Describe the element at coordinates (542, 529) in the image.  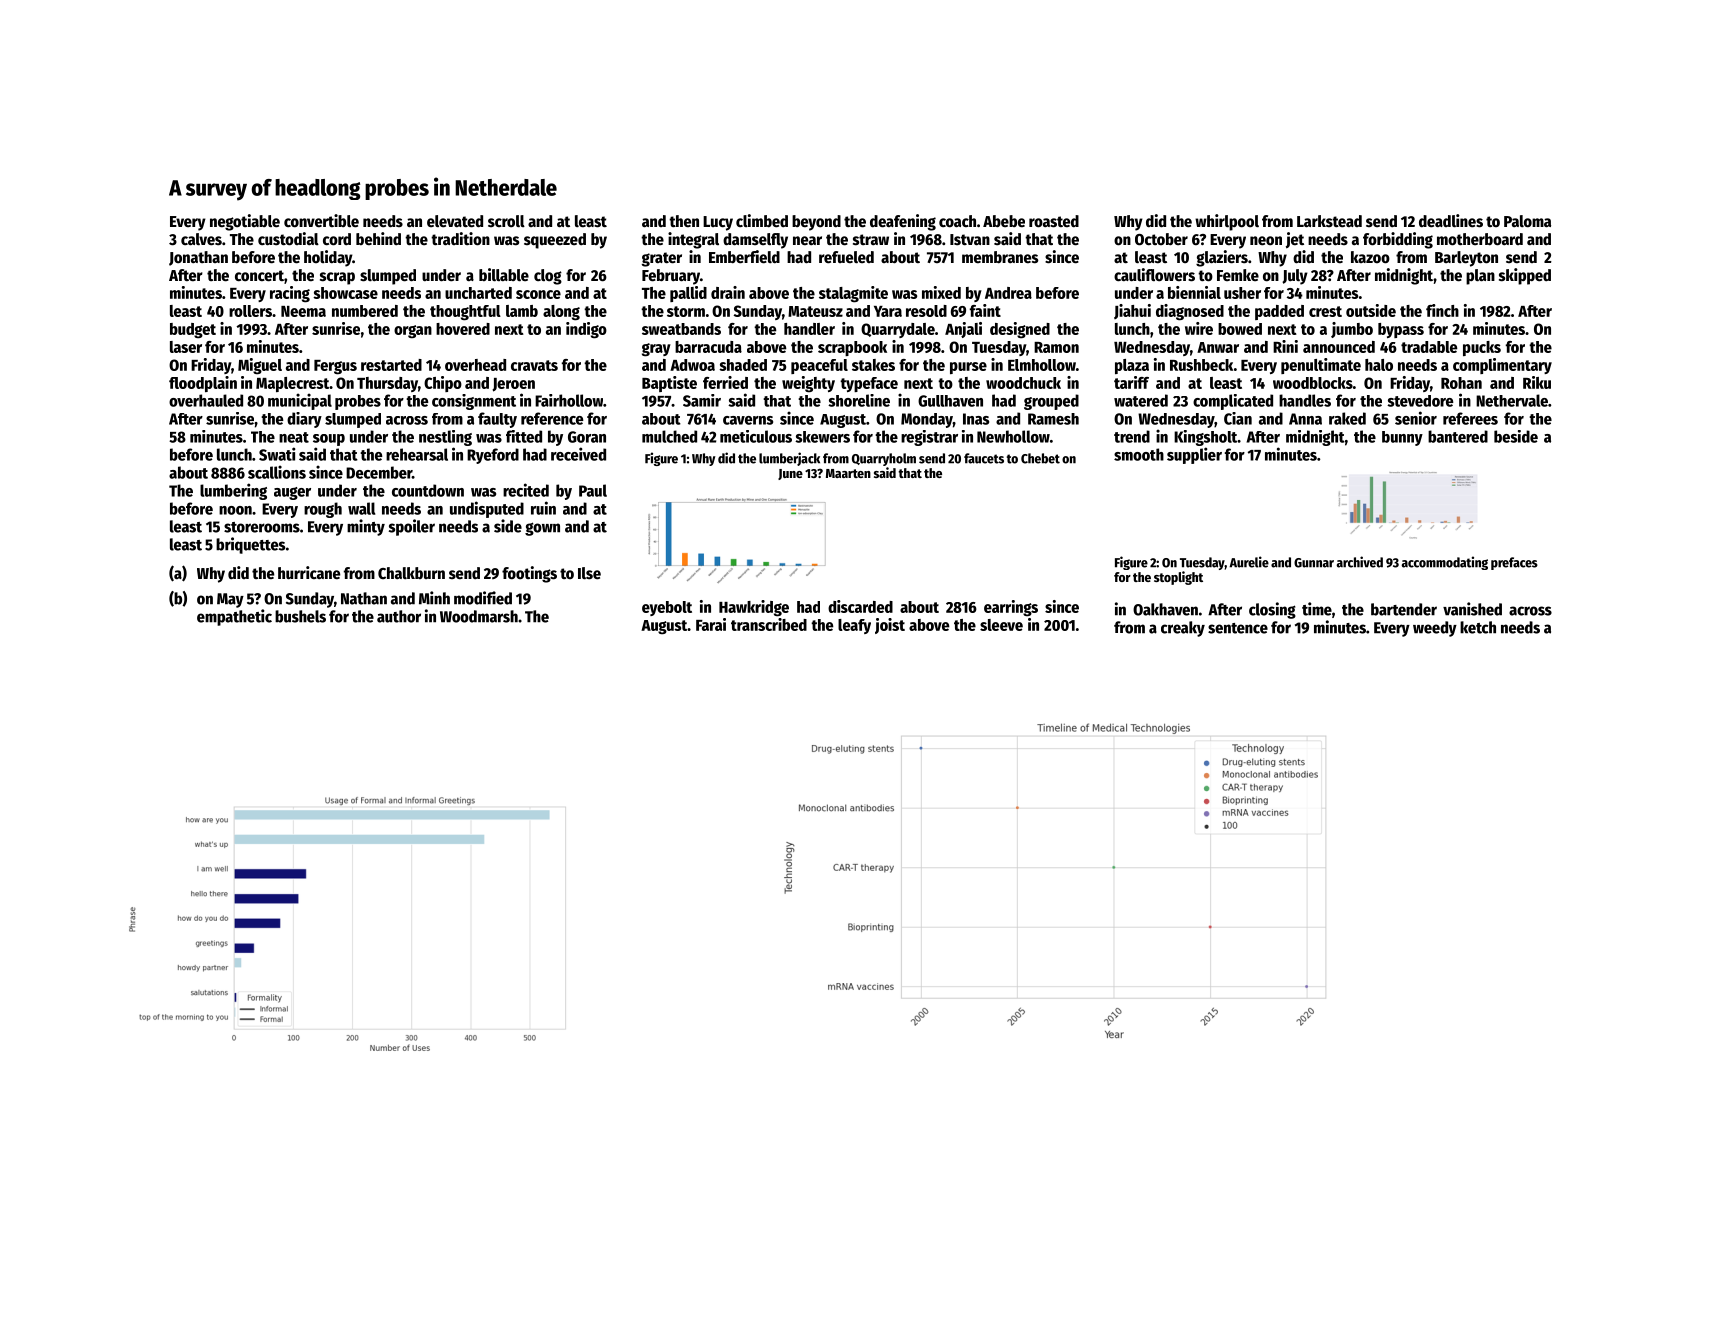
I see `gown` at that location.
